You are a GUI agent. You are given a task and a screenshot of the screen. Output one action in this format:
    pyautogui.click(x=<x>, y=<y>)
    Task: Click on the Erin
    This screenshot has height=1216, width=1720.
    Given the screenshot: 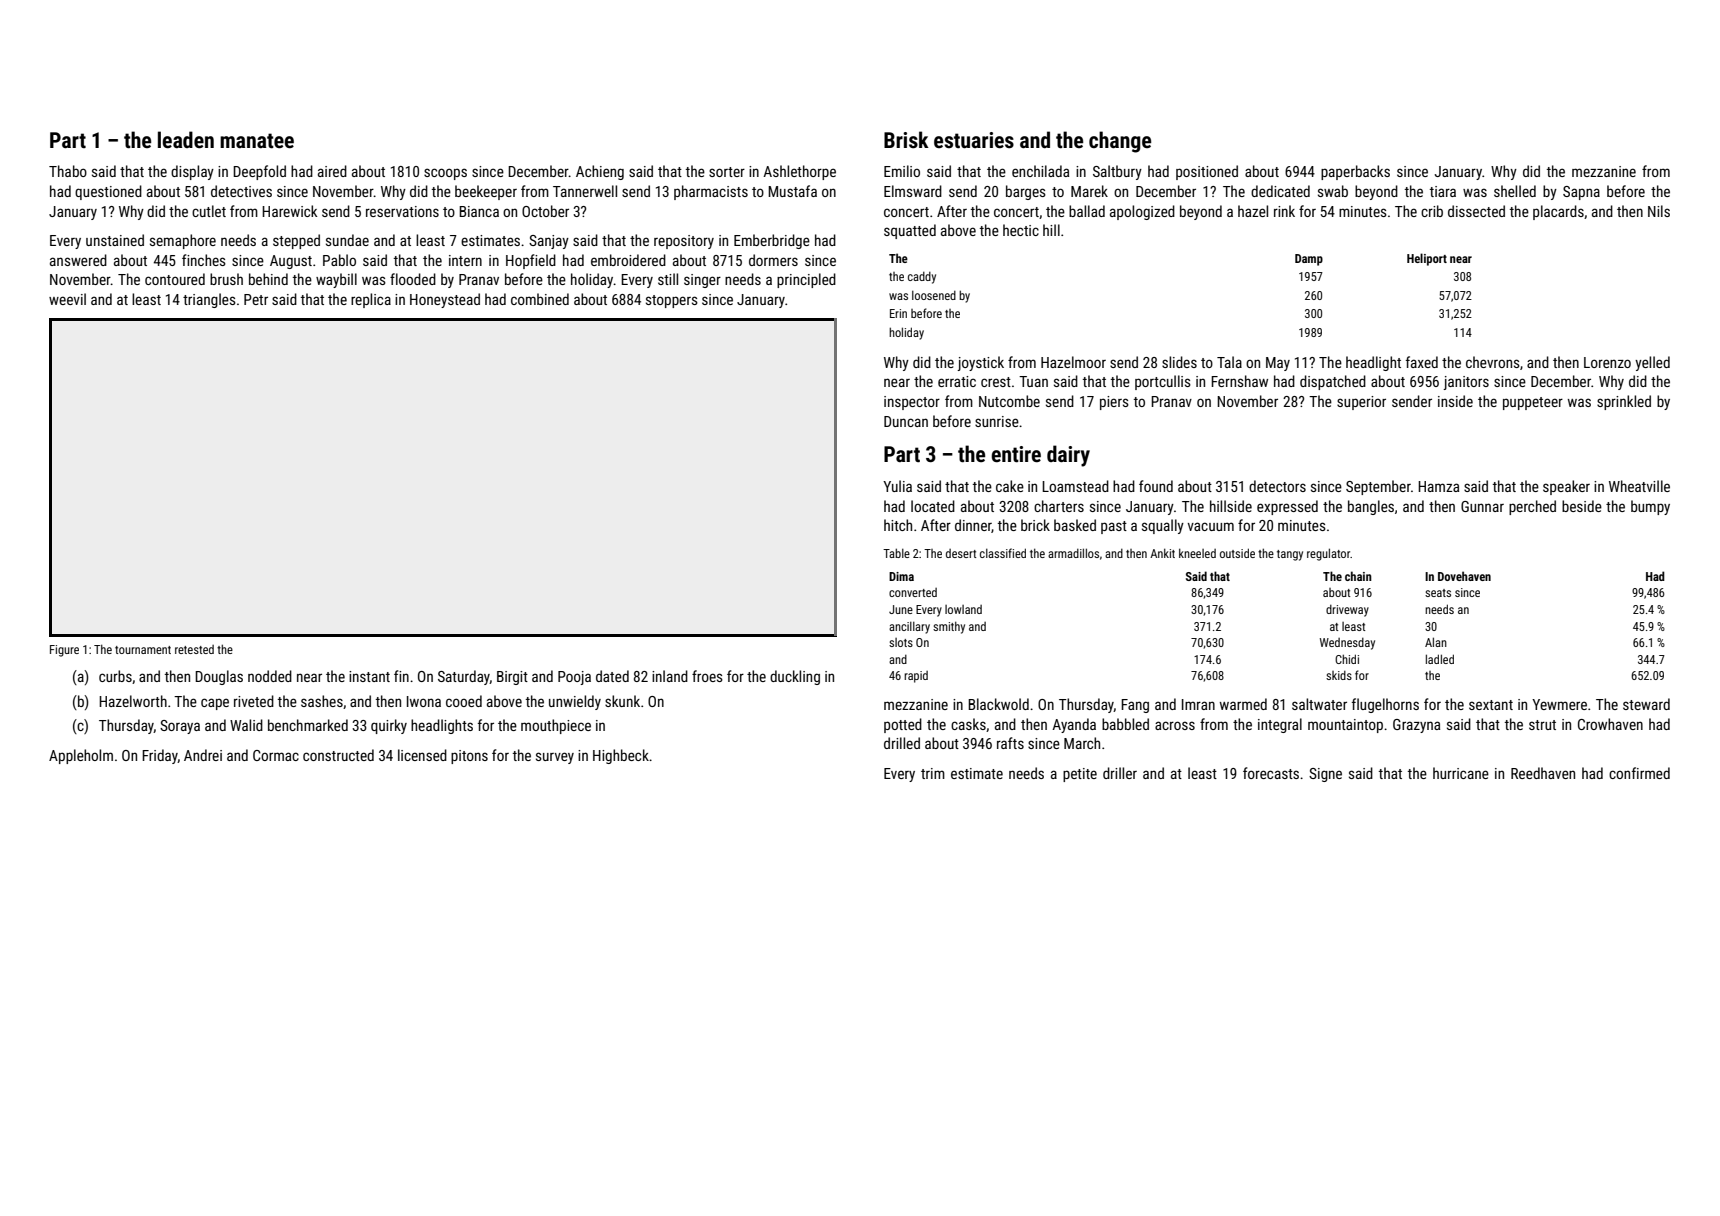 What is the action you would take?
    pyautogui.click(x=898, y=313)
